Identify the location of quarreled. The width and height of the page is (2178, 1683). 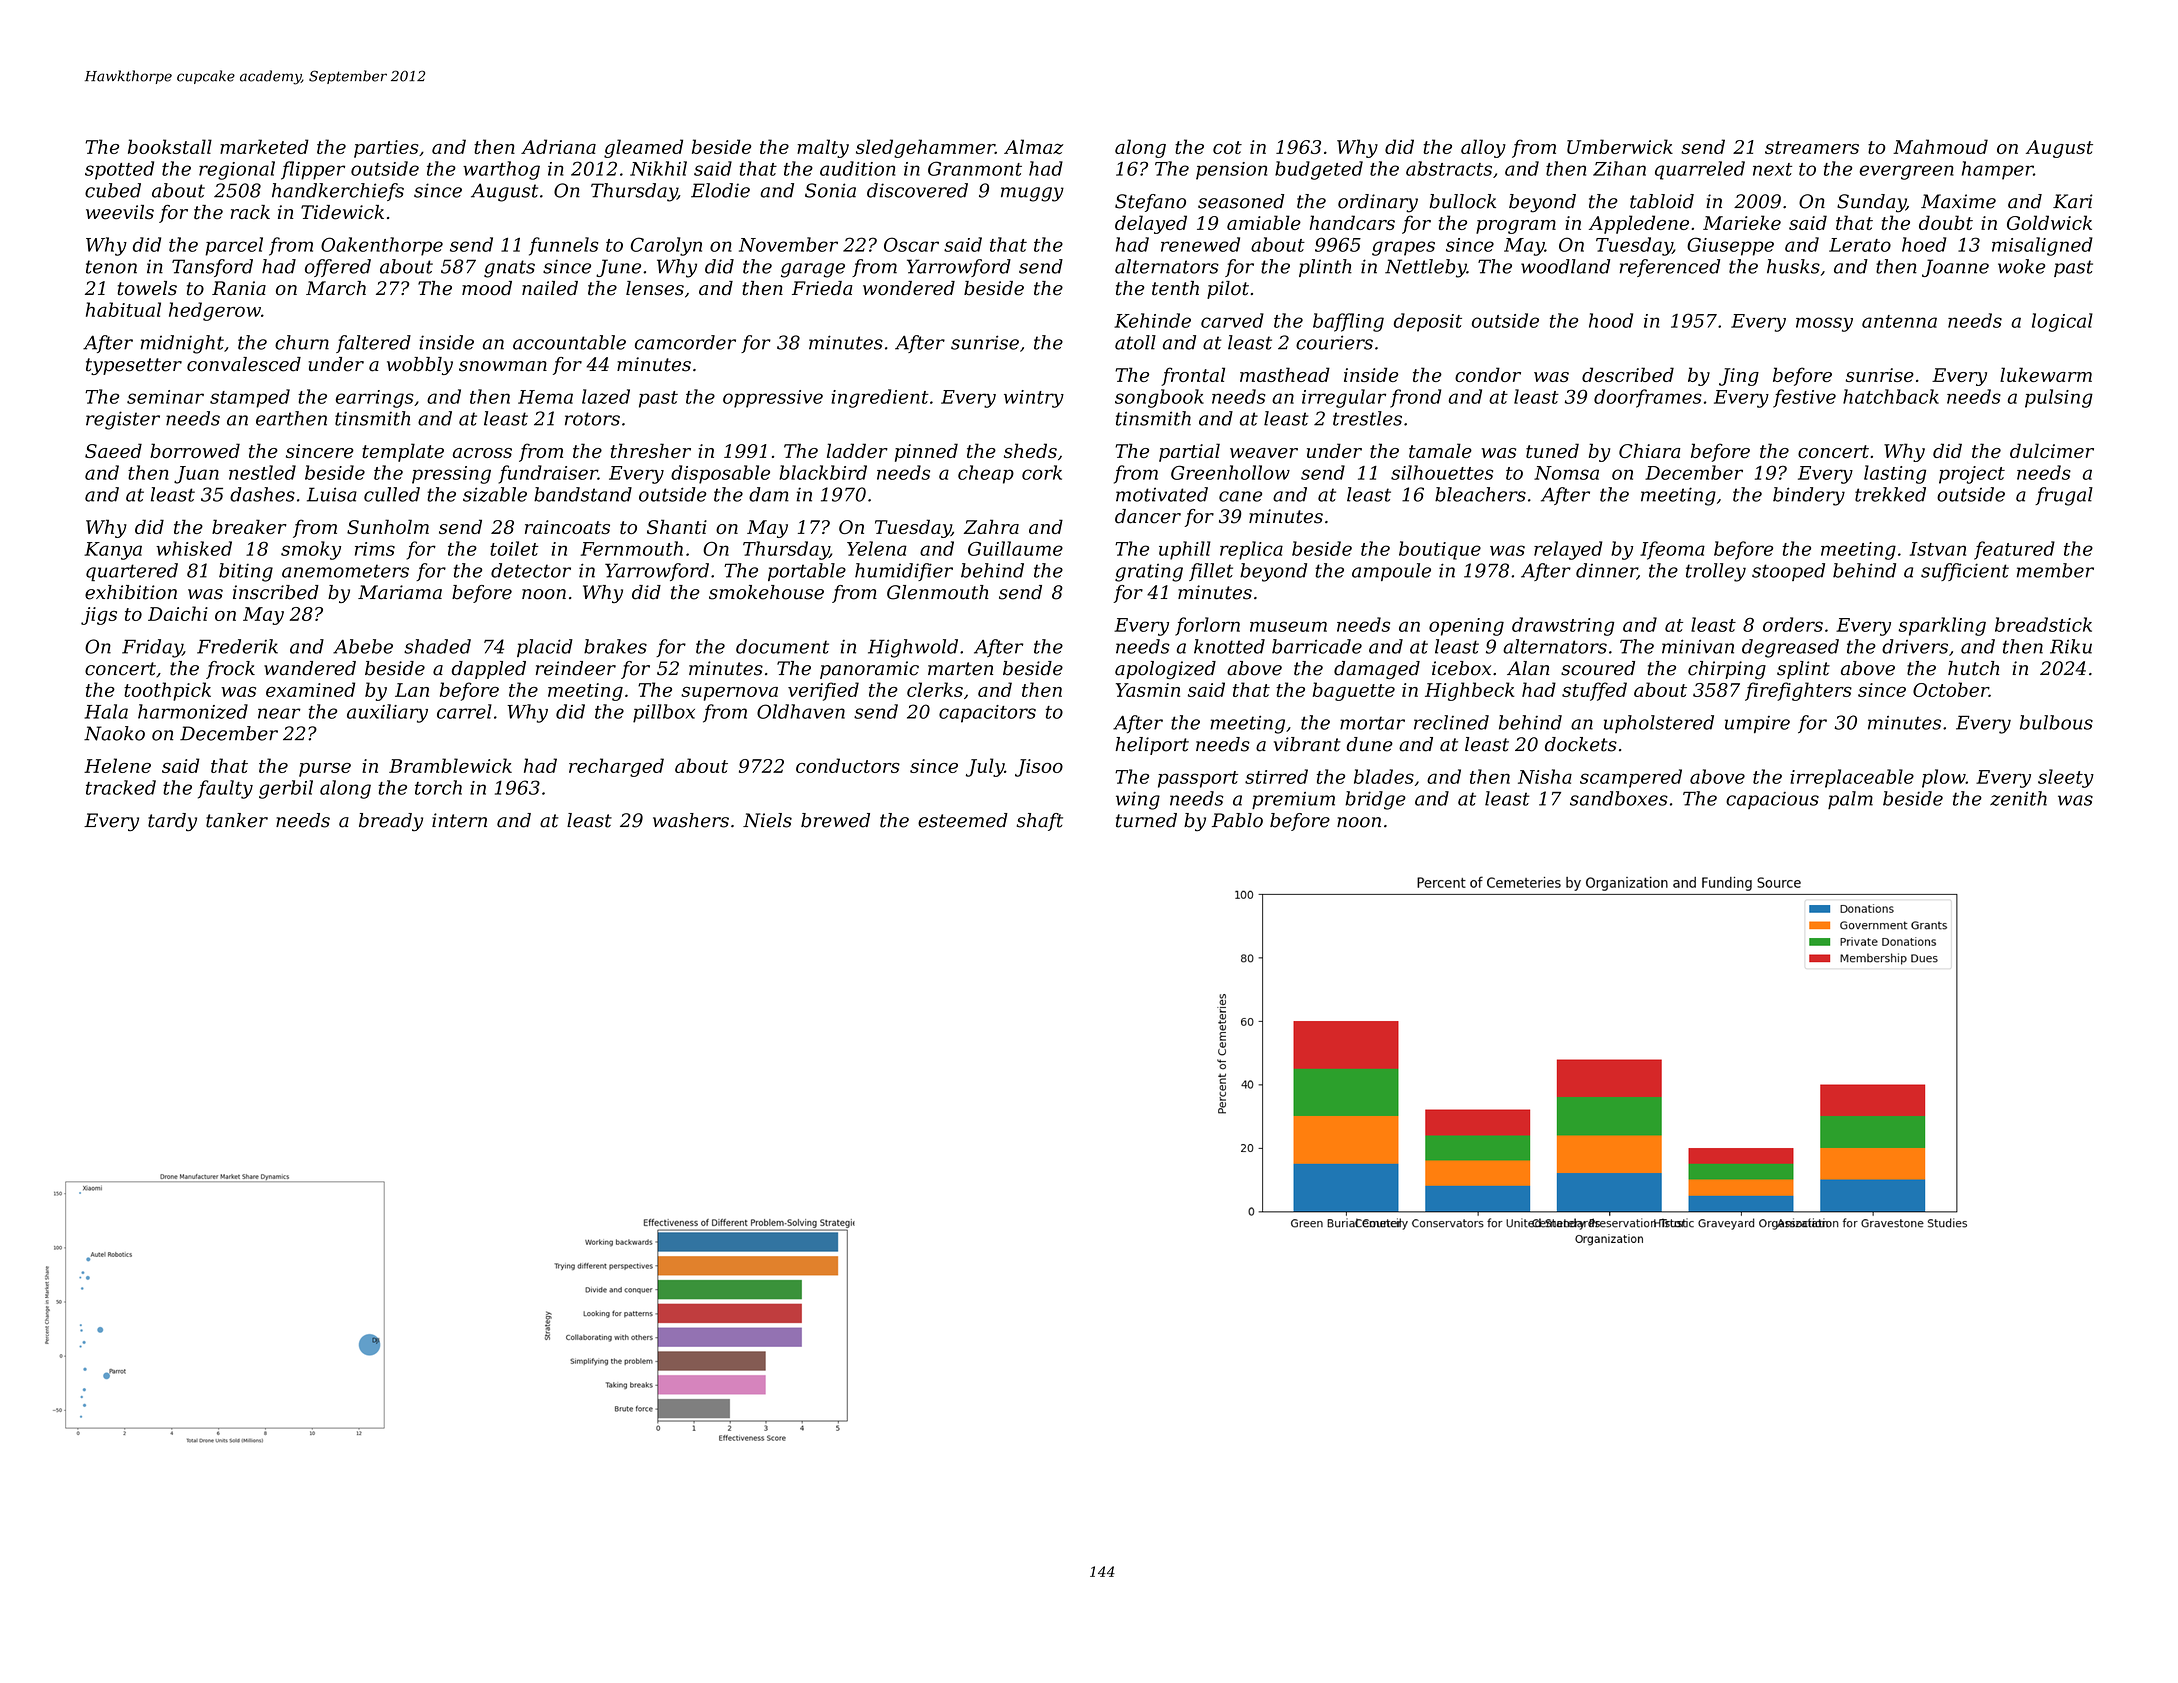
(1700, 170).
